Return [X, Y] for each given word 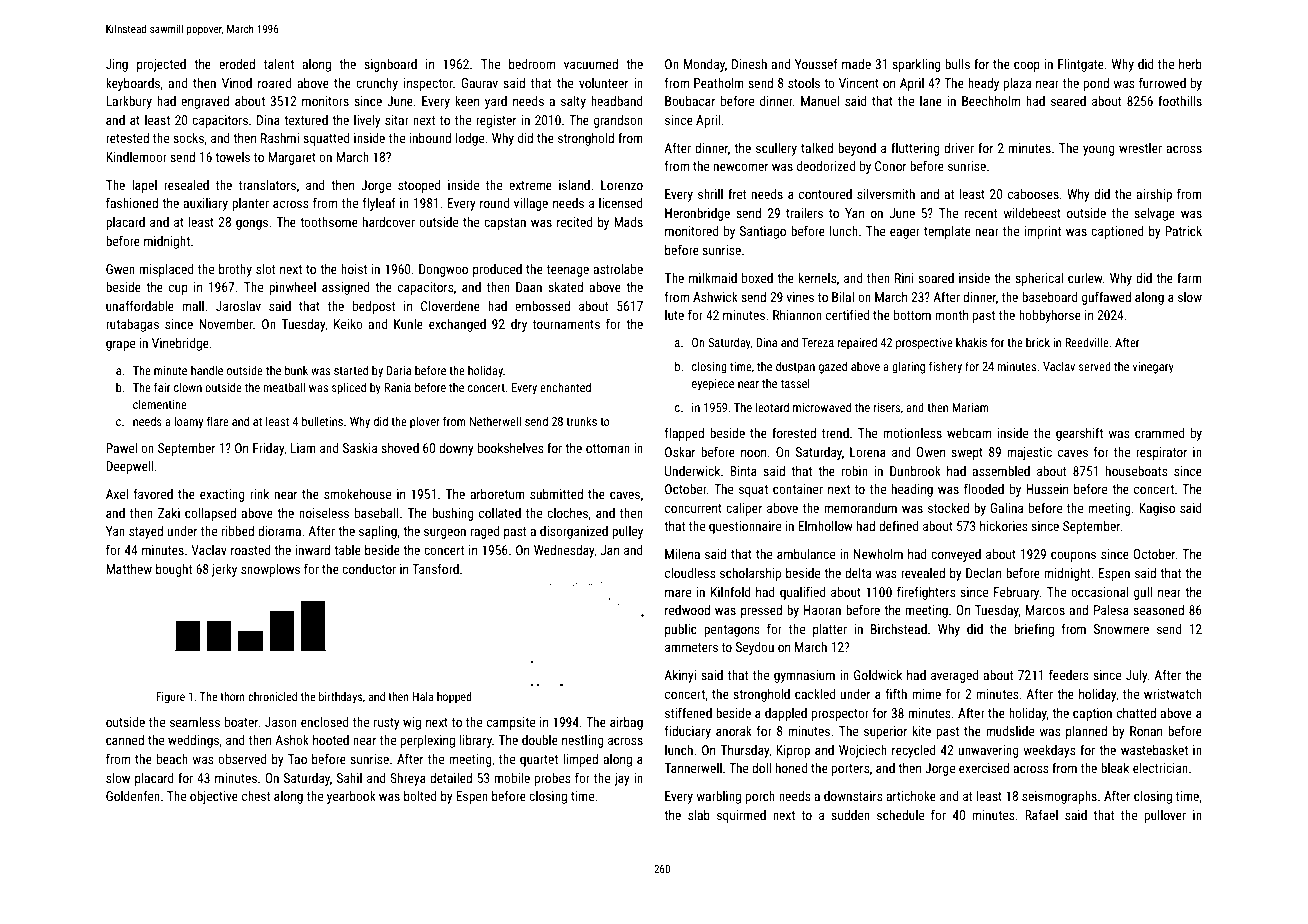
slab [699, 815]
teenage [568, 271]
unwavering [989, 751]
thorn [232, 696]
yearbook [351, 797]
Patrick [1183, 231]
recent [981, 213]
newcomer [741, 167]
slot [265, 269]
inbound [430, 138]
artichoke [911, 796]
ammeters [691, 647]
